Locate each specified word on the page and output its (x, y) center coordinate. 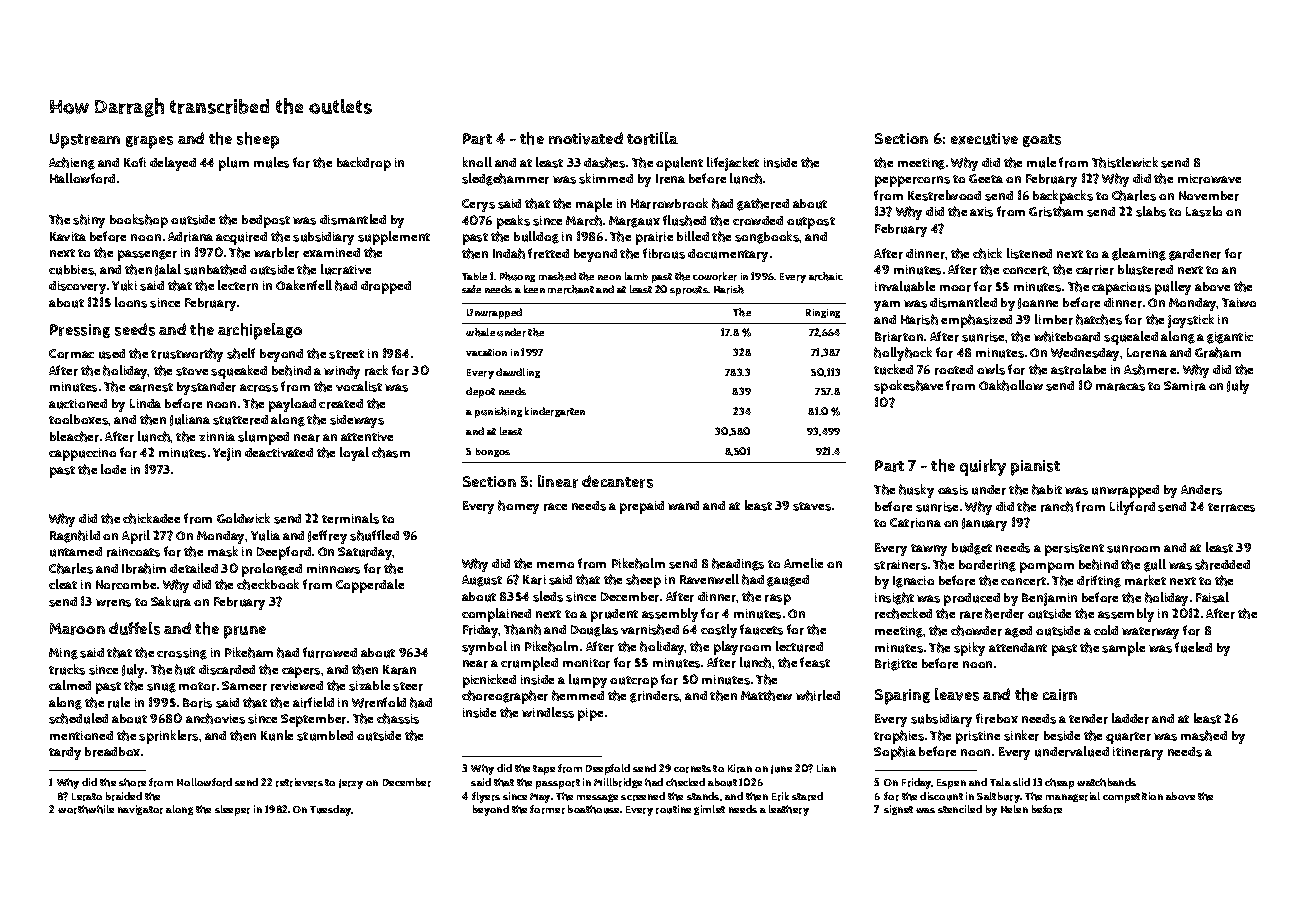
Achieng (72, 163)
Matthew (766, 695)
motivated (586, 138)
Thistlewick (1125, 162)
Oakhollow (1011, 385)
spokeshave (908, 387)
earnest (151, 387)
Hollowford (204, 782)
